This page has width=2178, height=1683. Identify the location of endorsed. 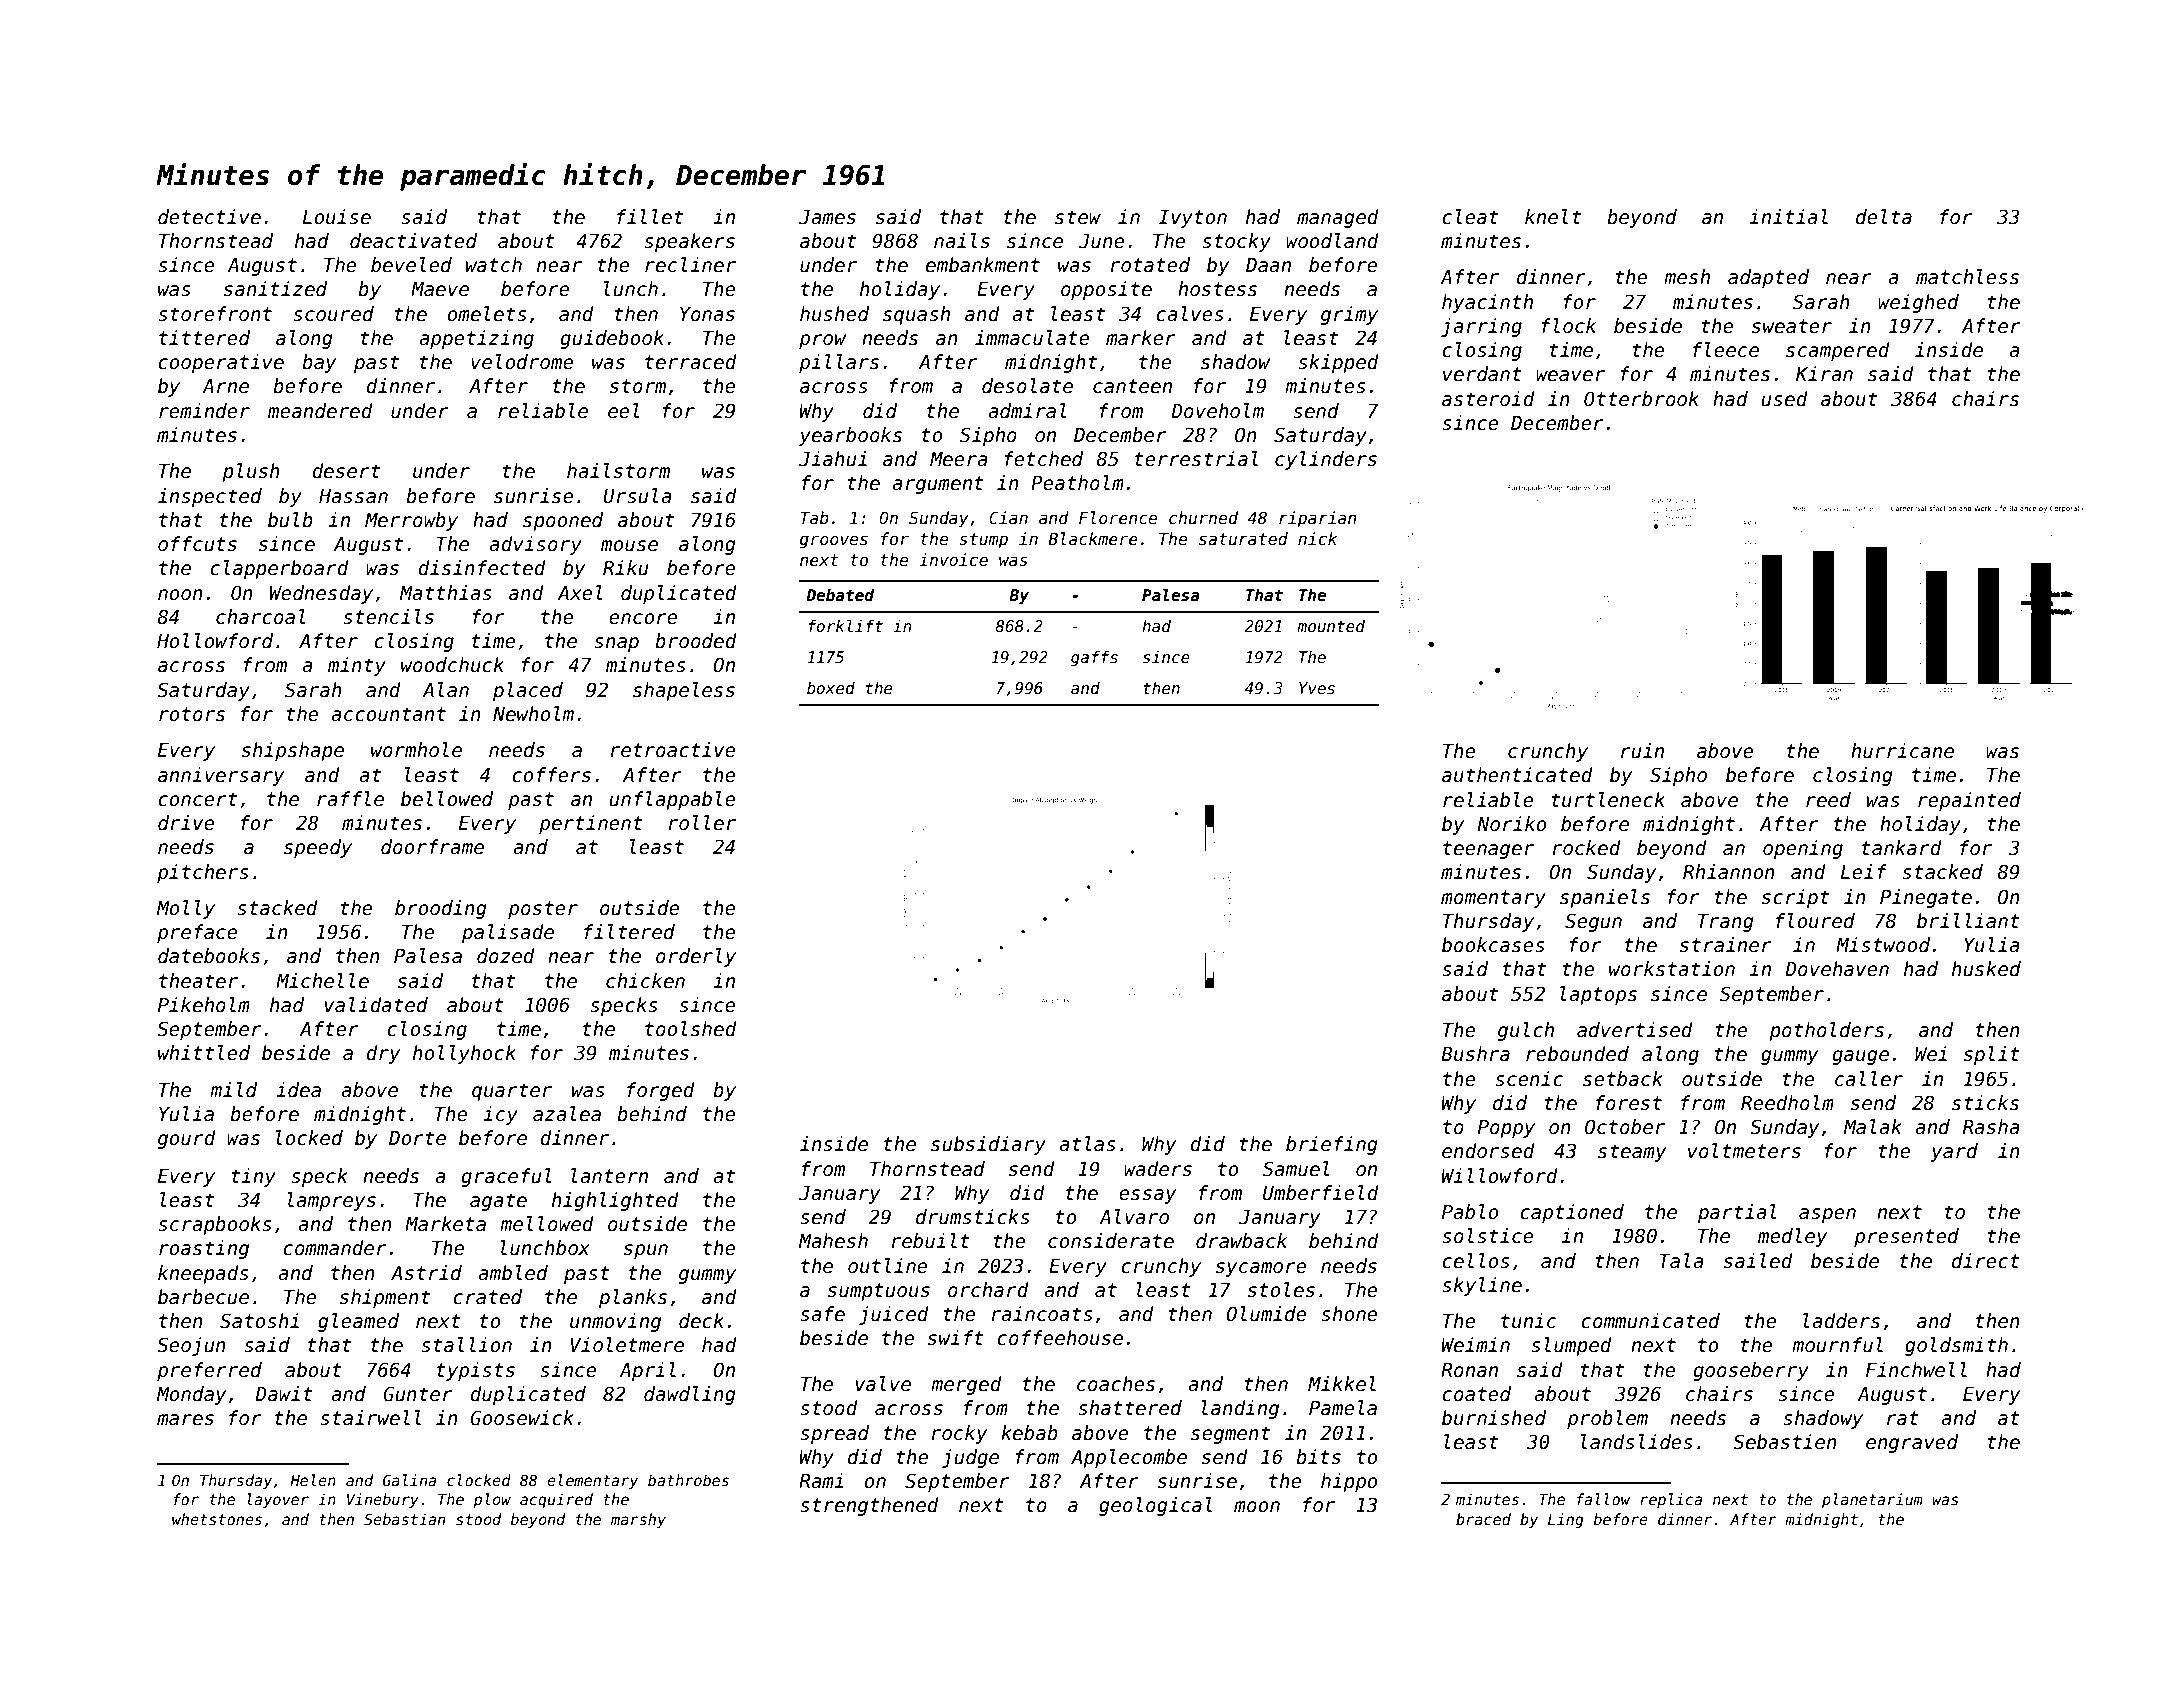
(1488, 1151).
